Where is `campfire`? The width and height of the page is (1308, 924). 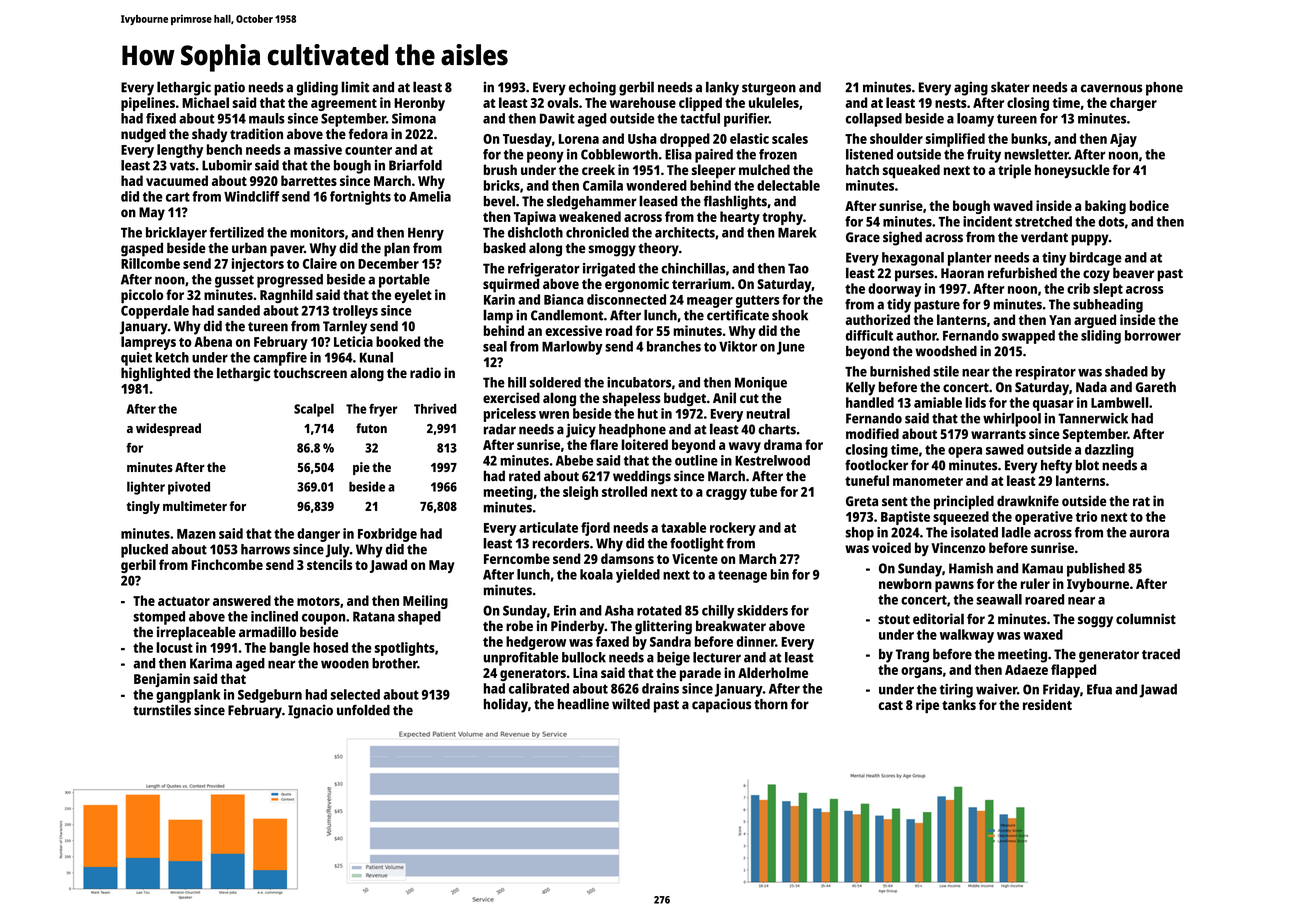 campfire is located at coordinates (280, 359).
